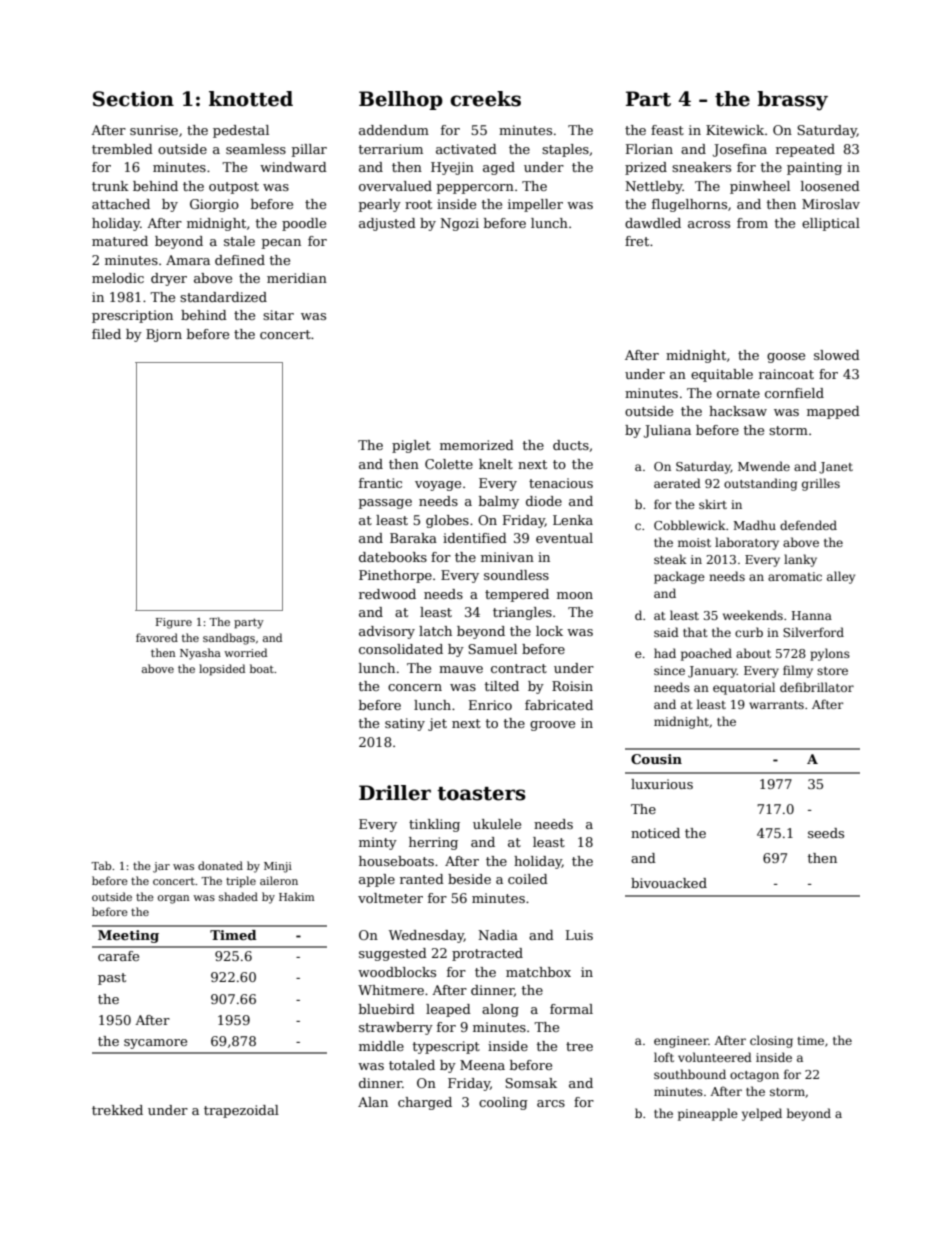  What do you see at coordinates (378, 843) in the screenshot?
I see `minty` at bounding box center [378, 843].
